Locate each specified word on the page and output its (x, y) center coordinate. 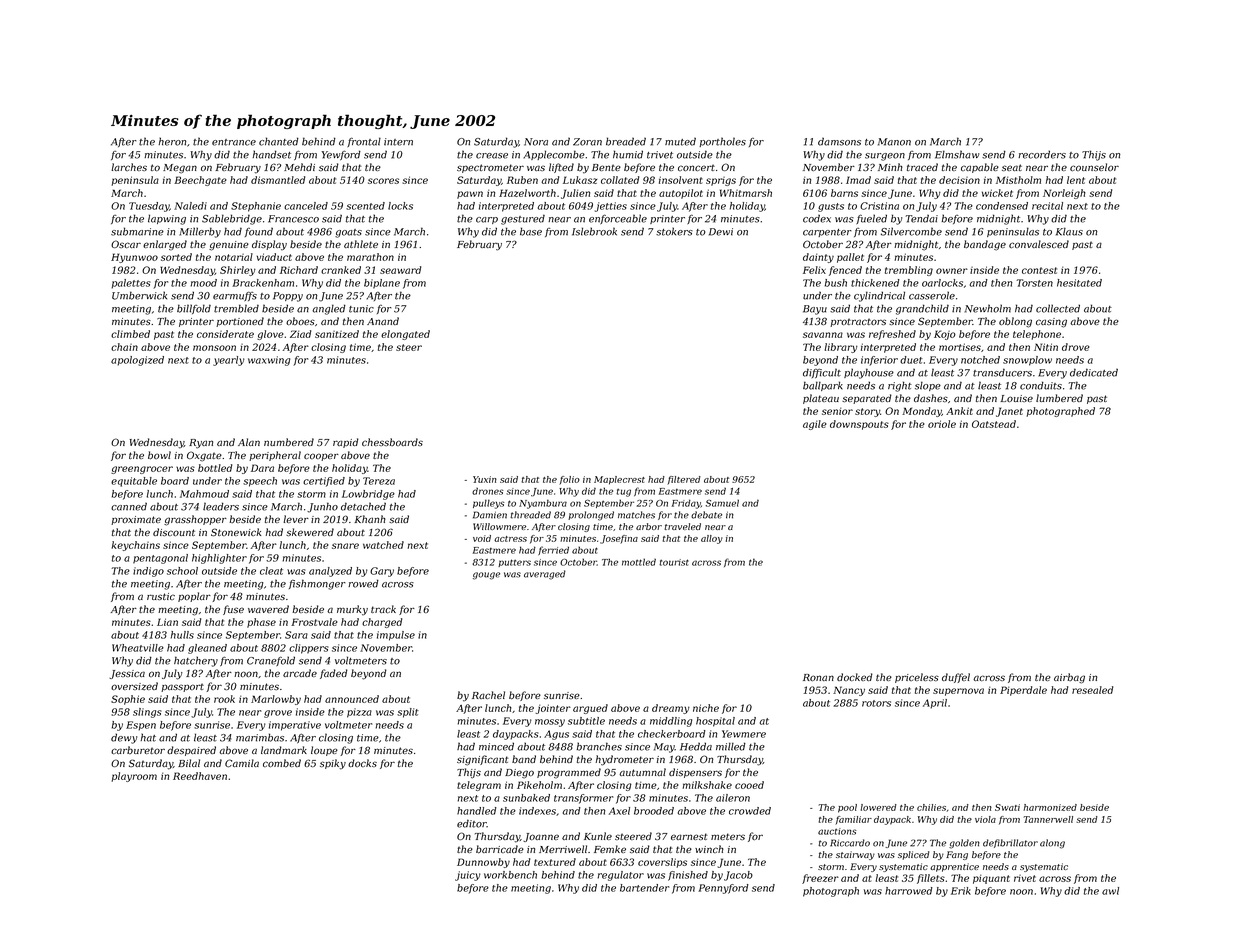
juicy (468, 876)
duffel (956, 678)
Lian (167, 622)
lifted (561, 168)
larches (129, 167)
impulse (396, 636)
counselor (1094, 167)
